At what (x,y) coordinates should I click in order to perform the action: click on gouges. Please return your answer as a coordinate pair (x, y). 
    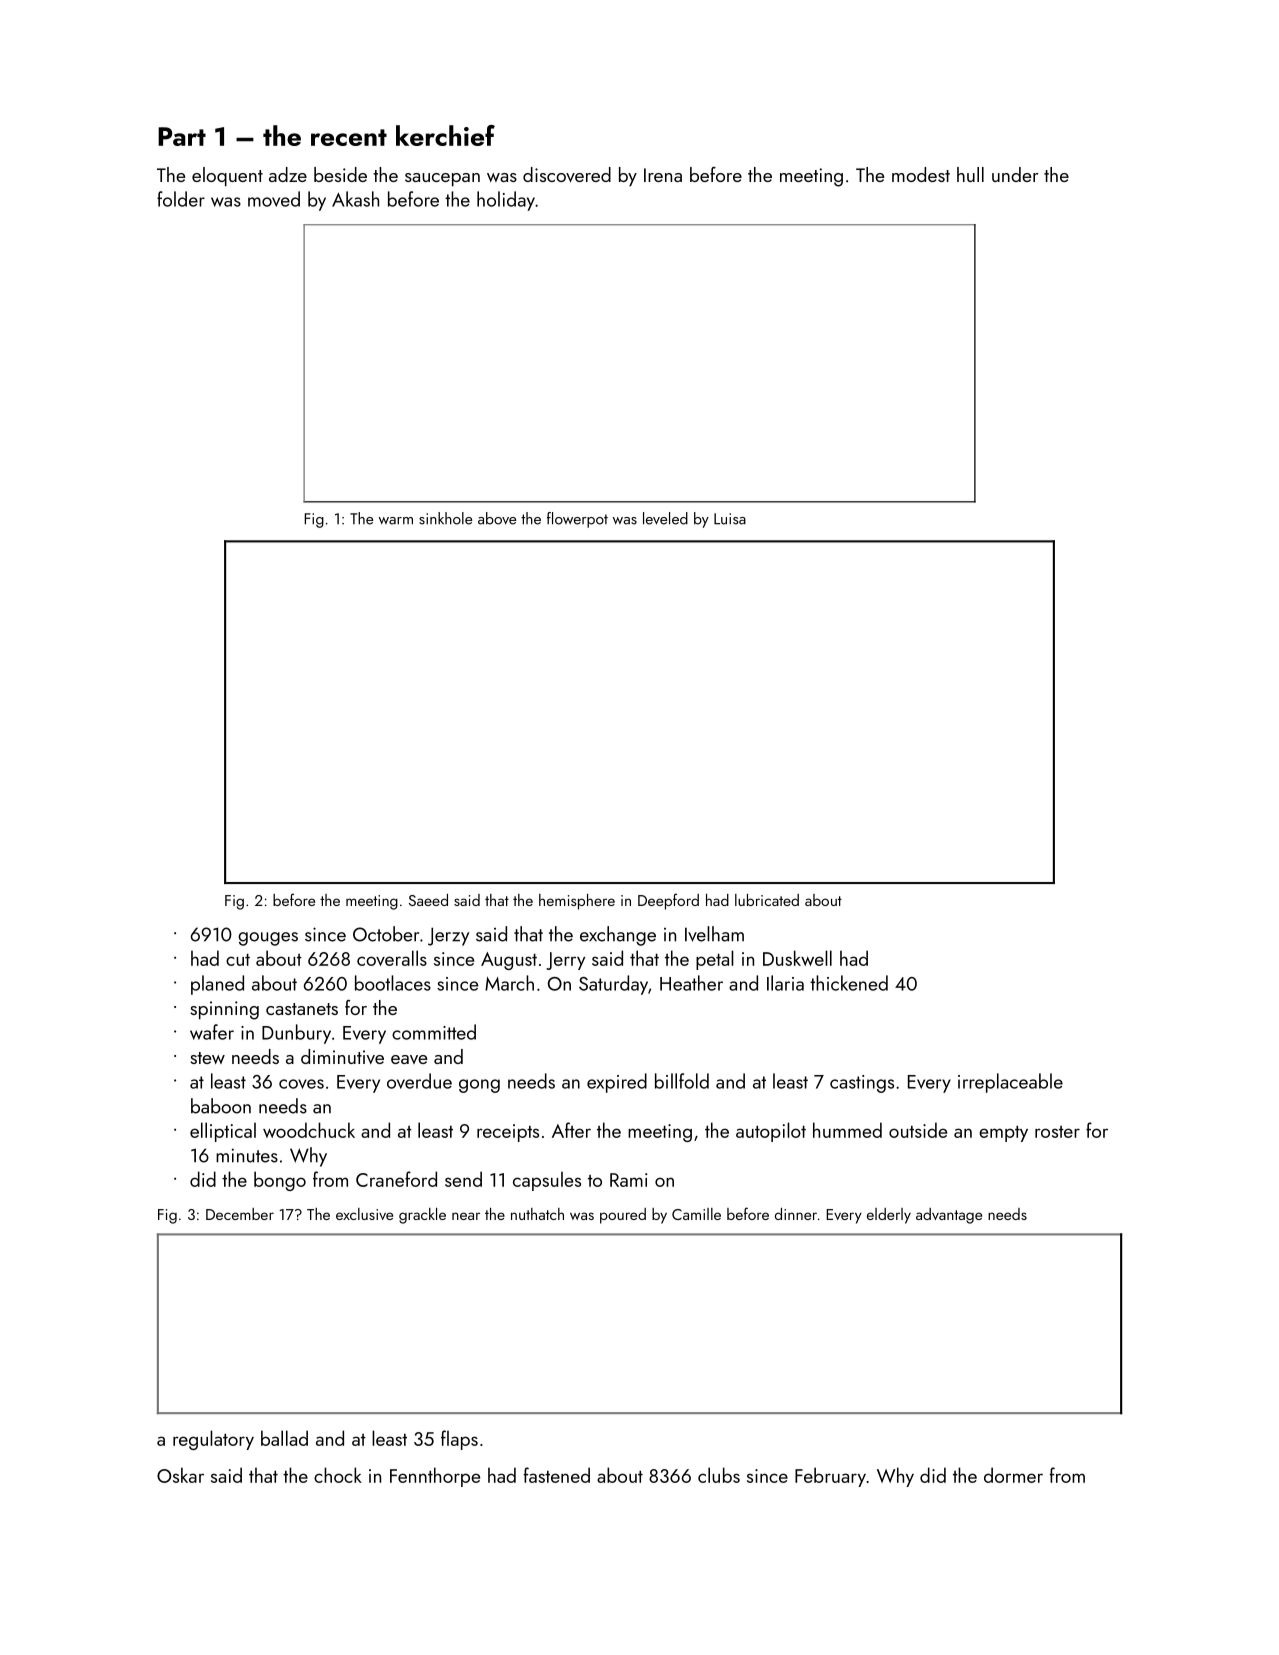
    Looking at the image, I should click on (268, 939).
